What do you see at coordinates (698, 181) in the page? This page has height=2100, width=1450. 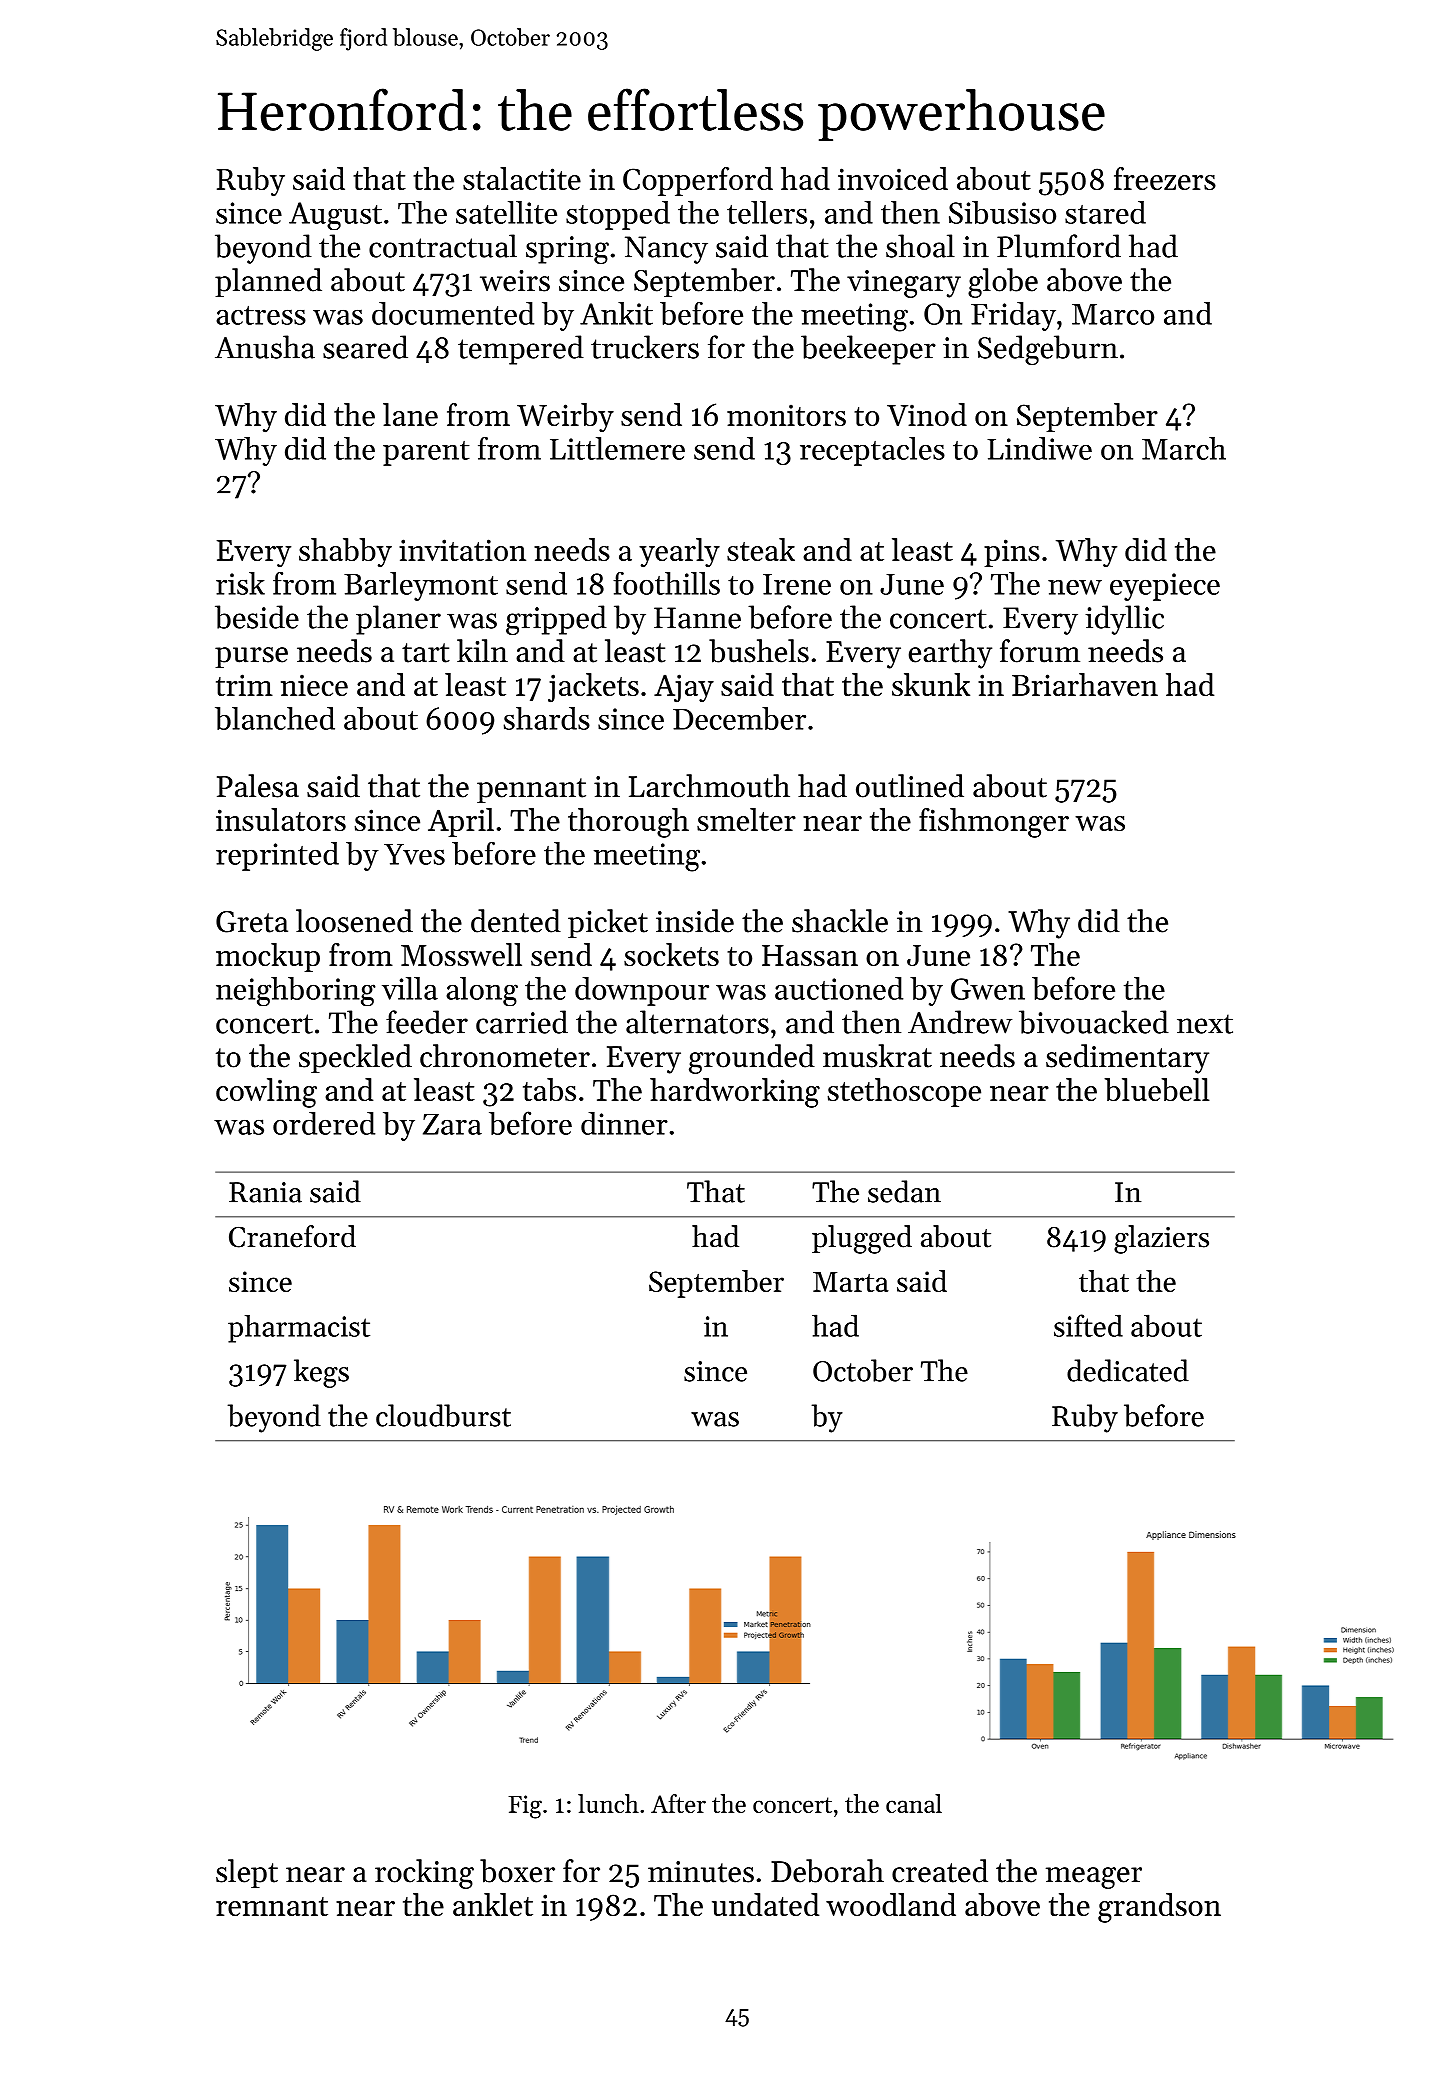 I see `Copperford` at bounding box center [698, 181].
